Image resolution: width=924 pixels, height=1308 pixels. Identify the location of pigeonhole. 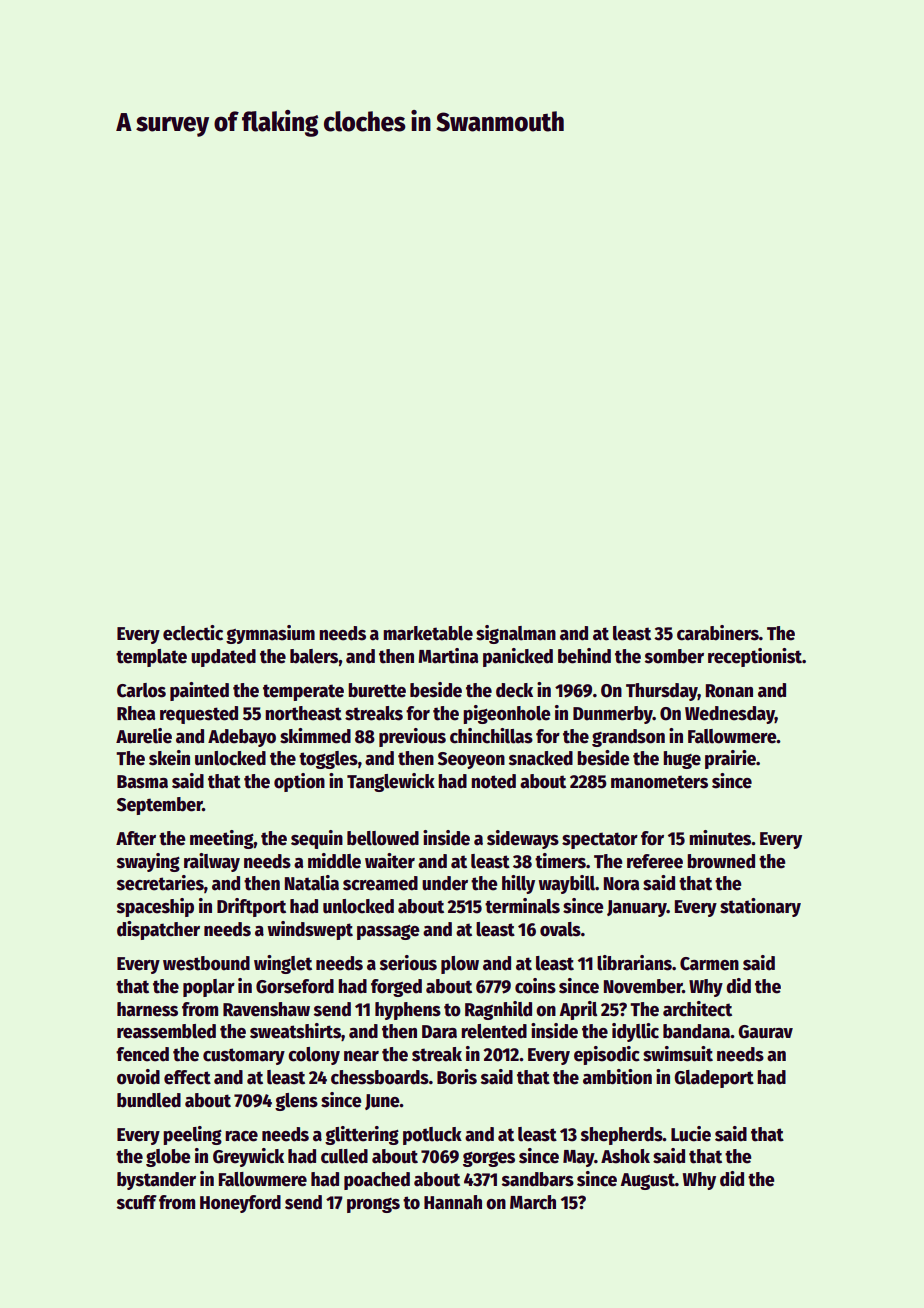
(507, 714).
